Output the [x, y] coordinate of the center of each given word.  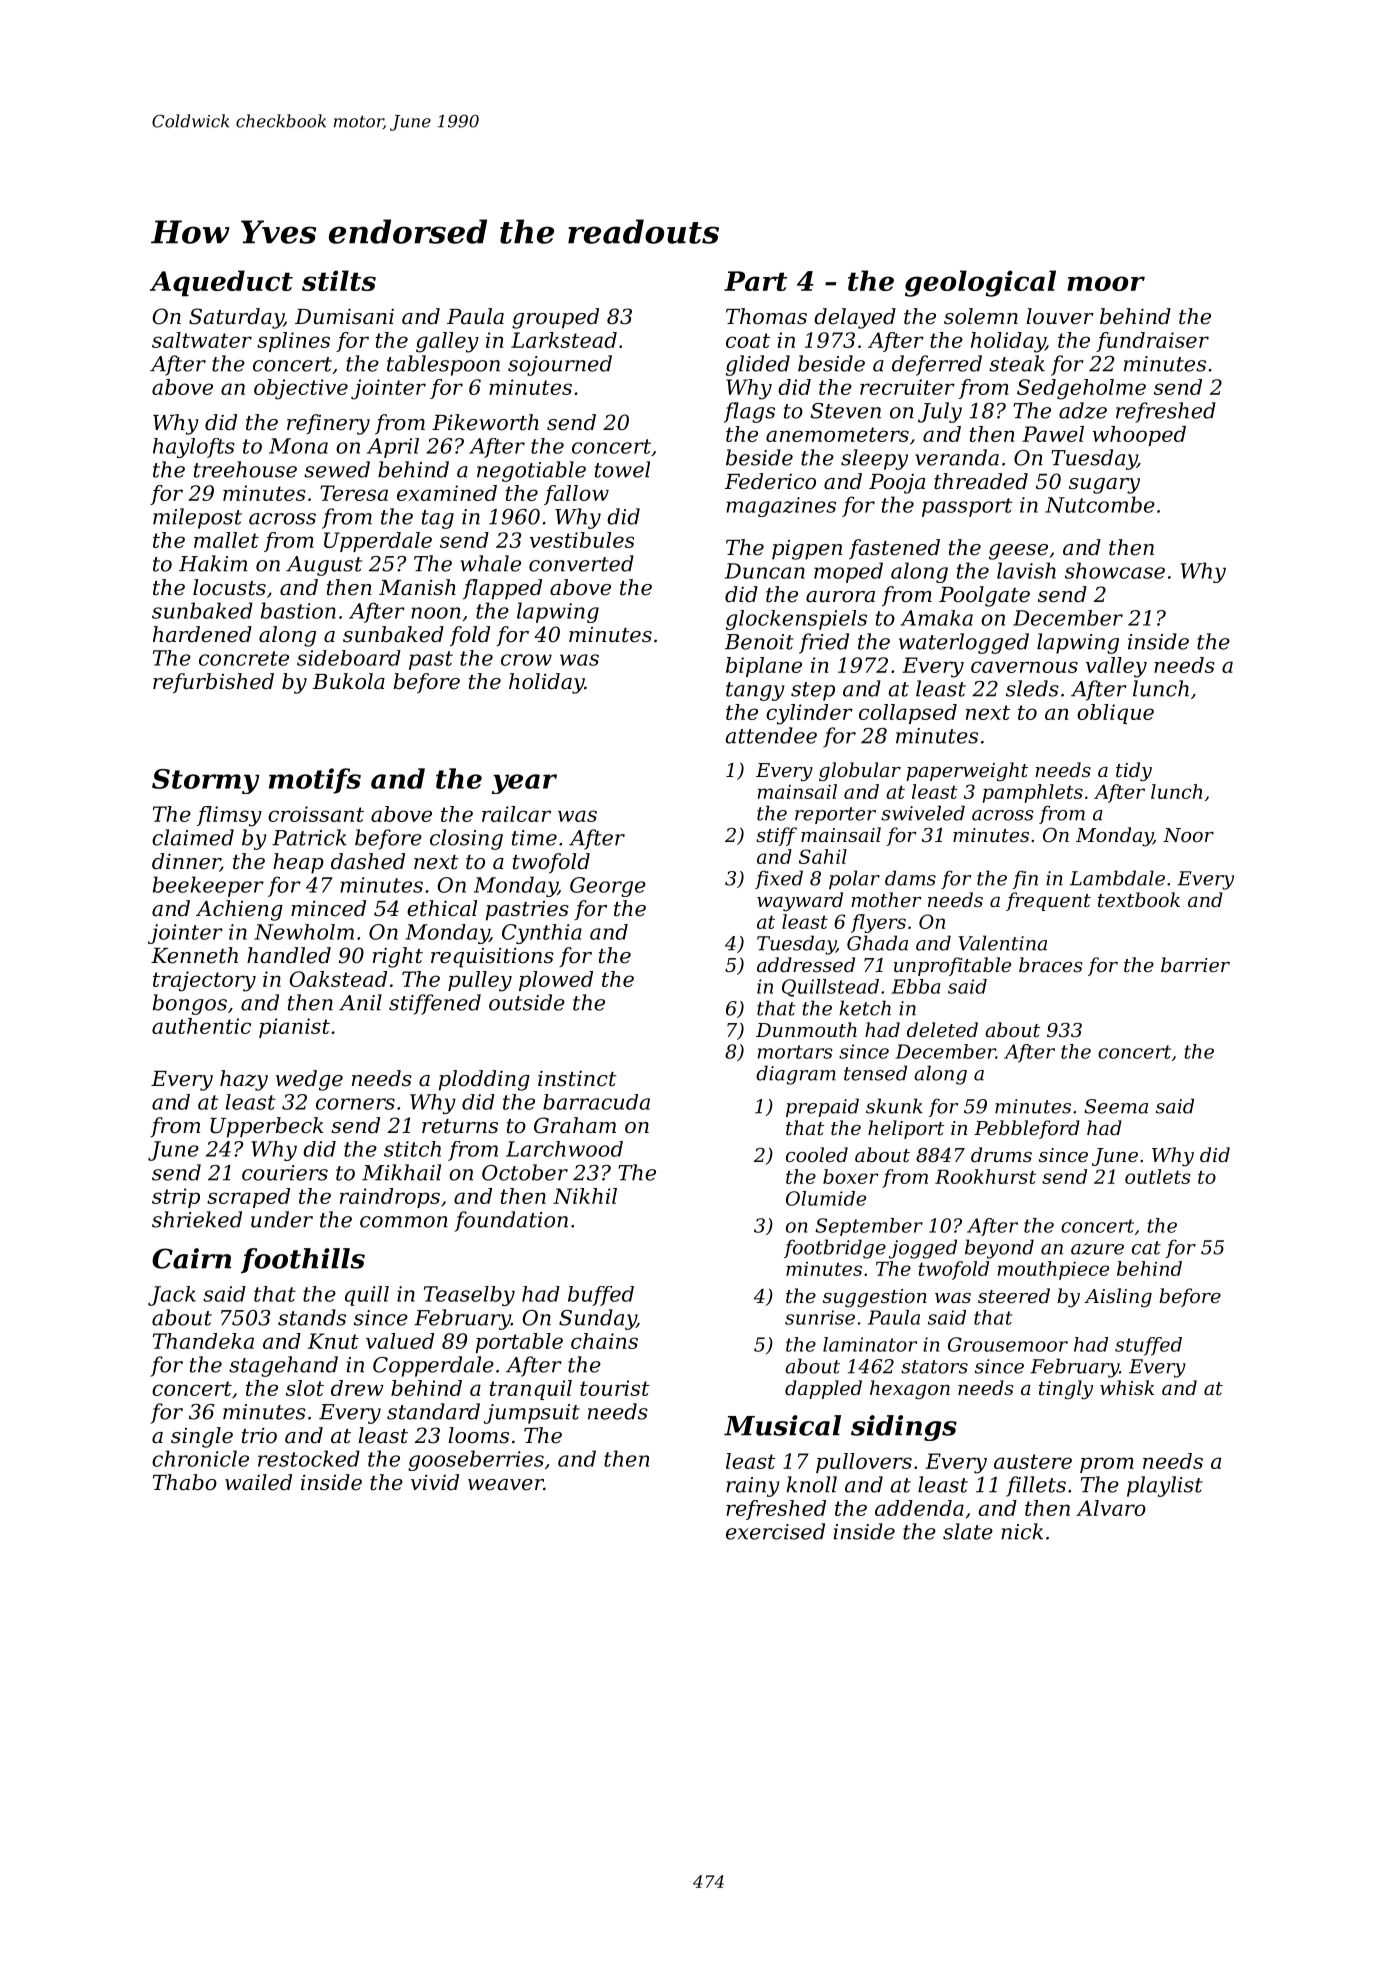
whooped [1139, 436]
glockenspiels [796, 620]
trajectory [204, 981]
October [525, 1172]
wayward [800, 902]
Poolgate [984, 596]
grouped [555, 318]
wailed [258, 1482]
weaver [506, 1485]
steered [1014, 1295]
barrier [1195, 964]
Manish [417, 587]
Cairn [191, 1258]
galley [447, 342]
